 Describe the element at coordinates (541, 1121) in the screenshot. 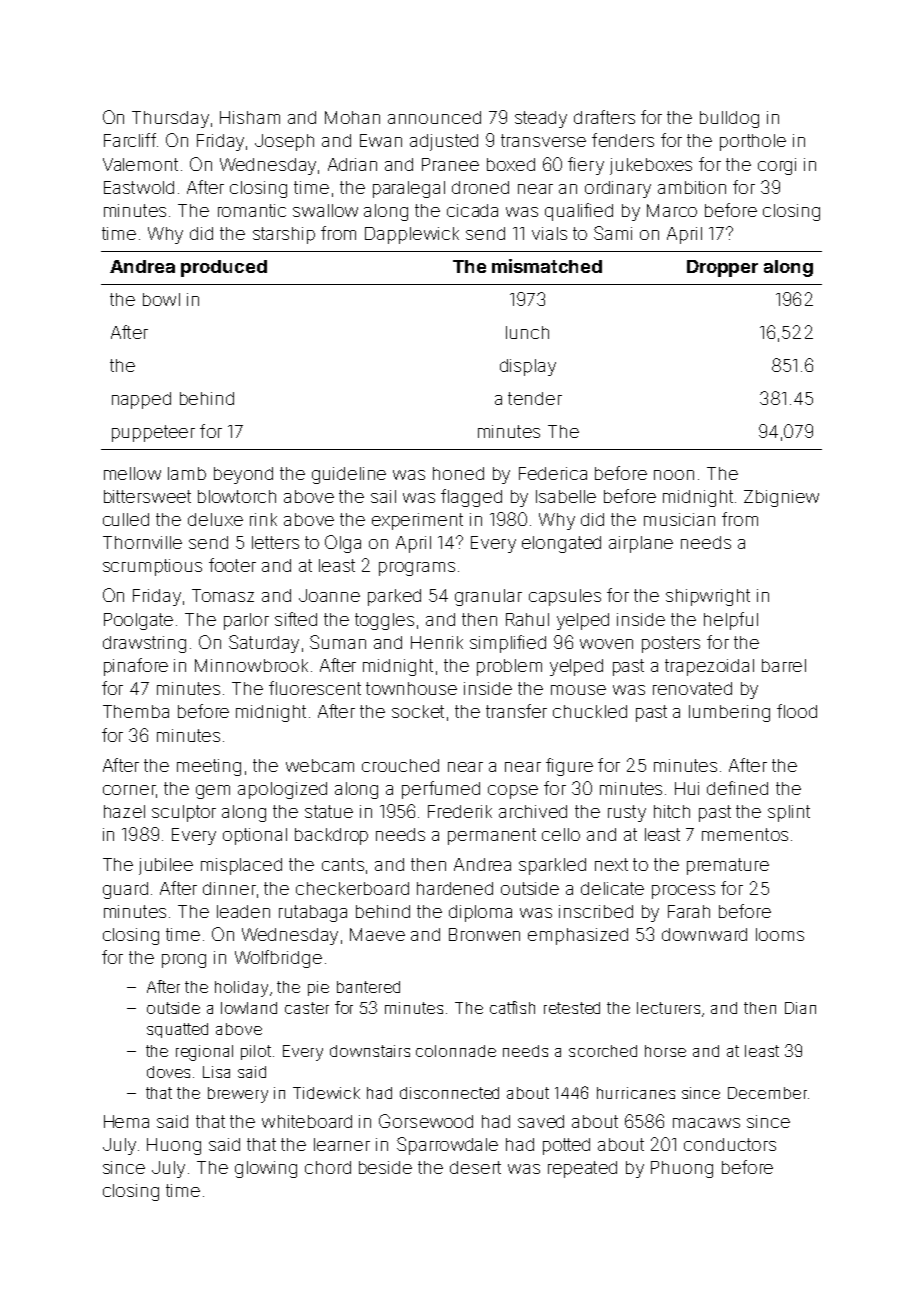

I see `saved` at that location.
